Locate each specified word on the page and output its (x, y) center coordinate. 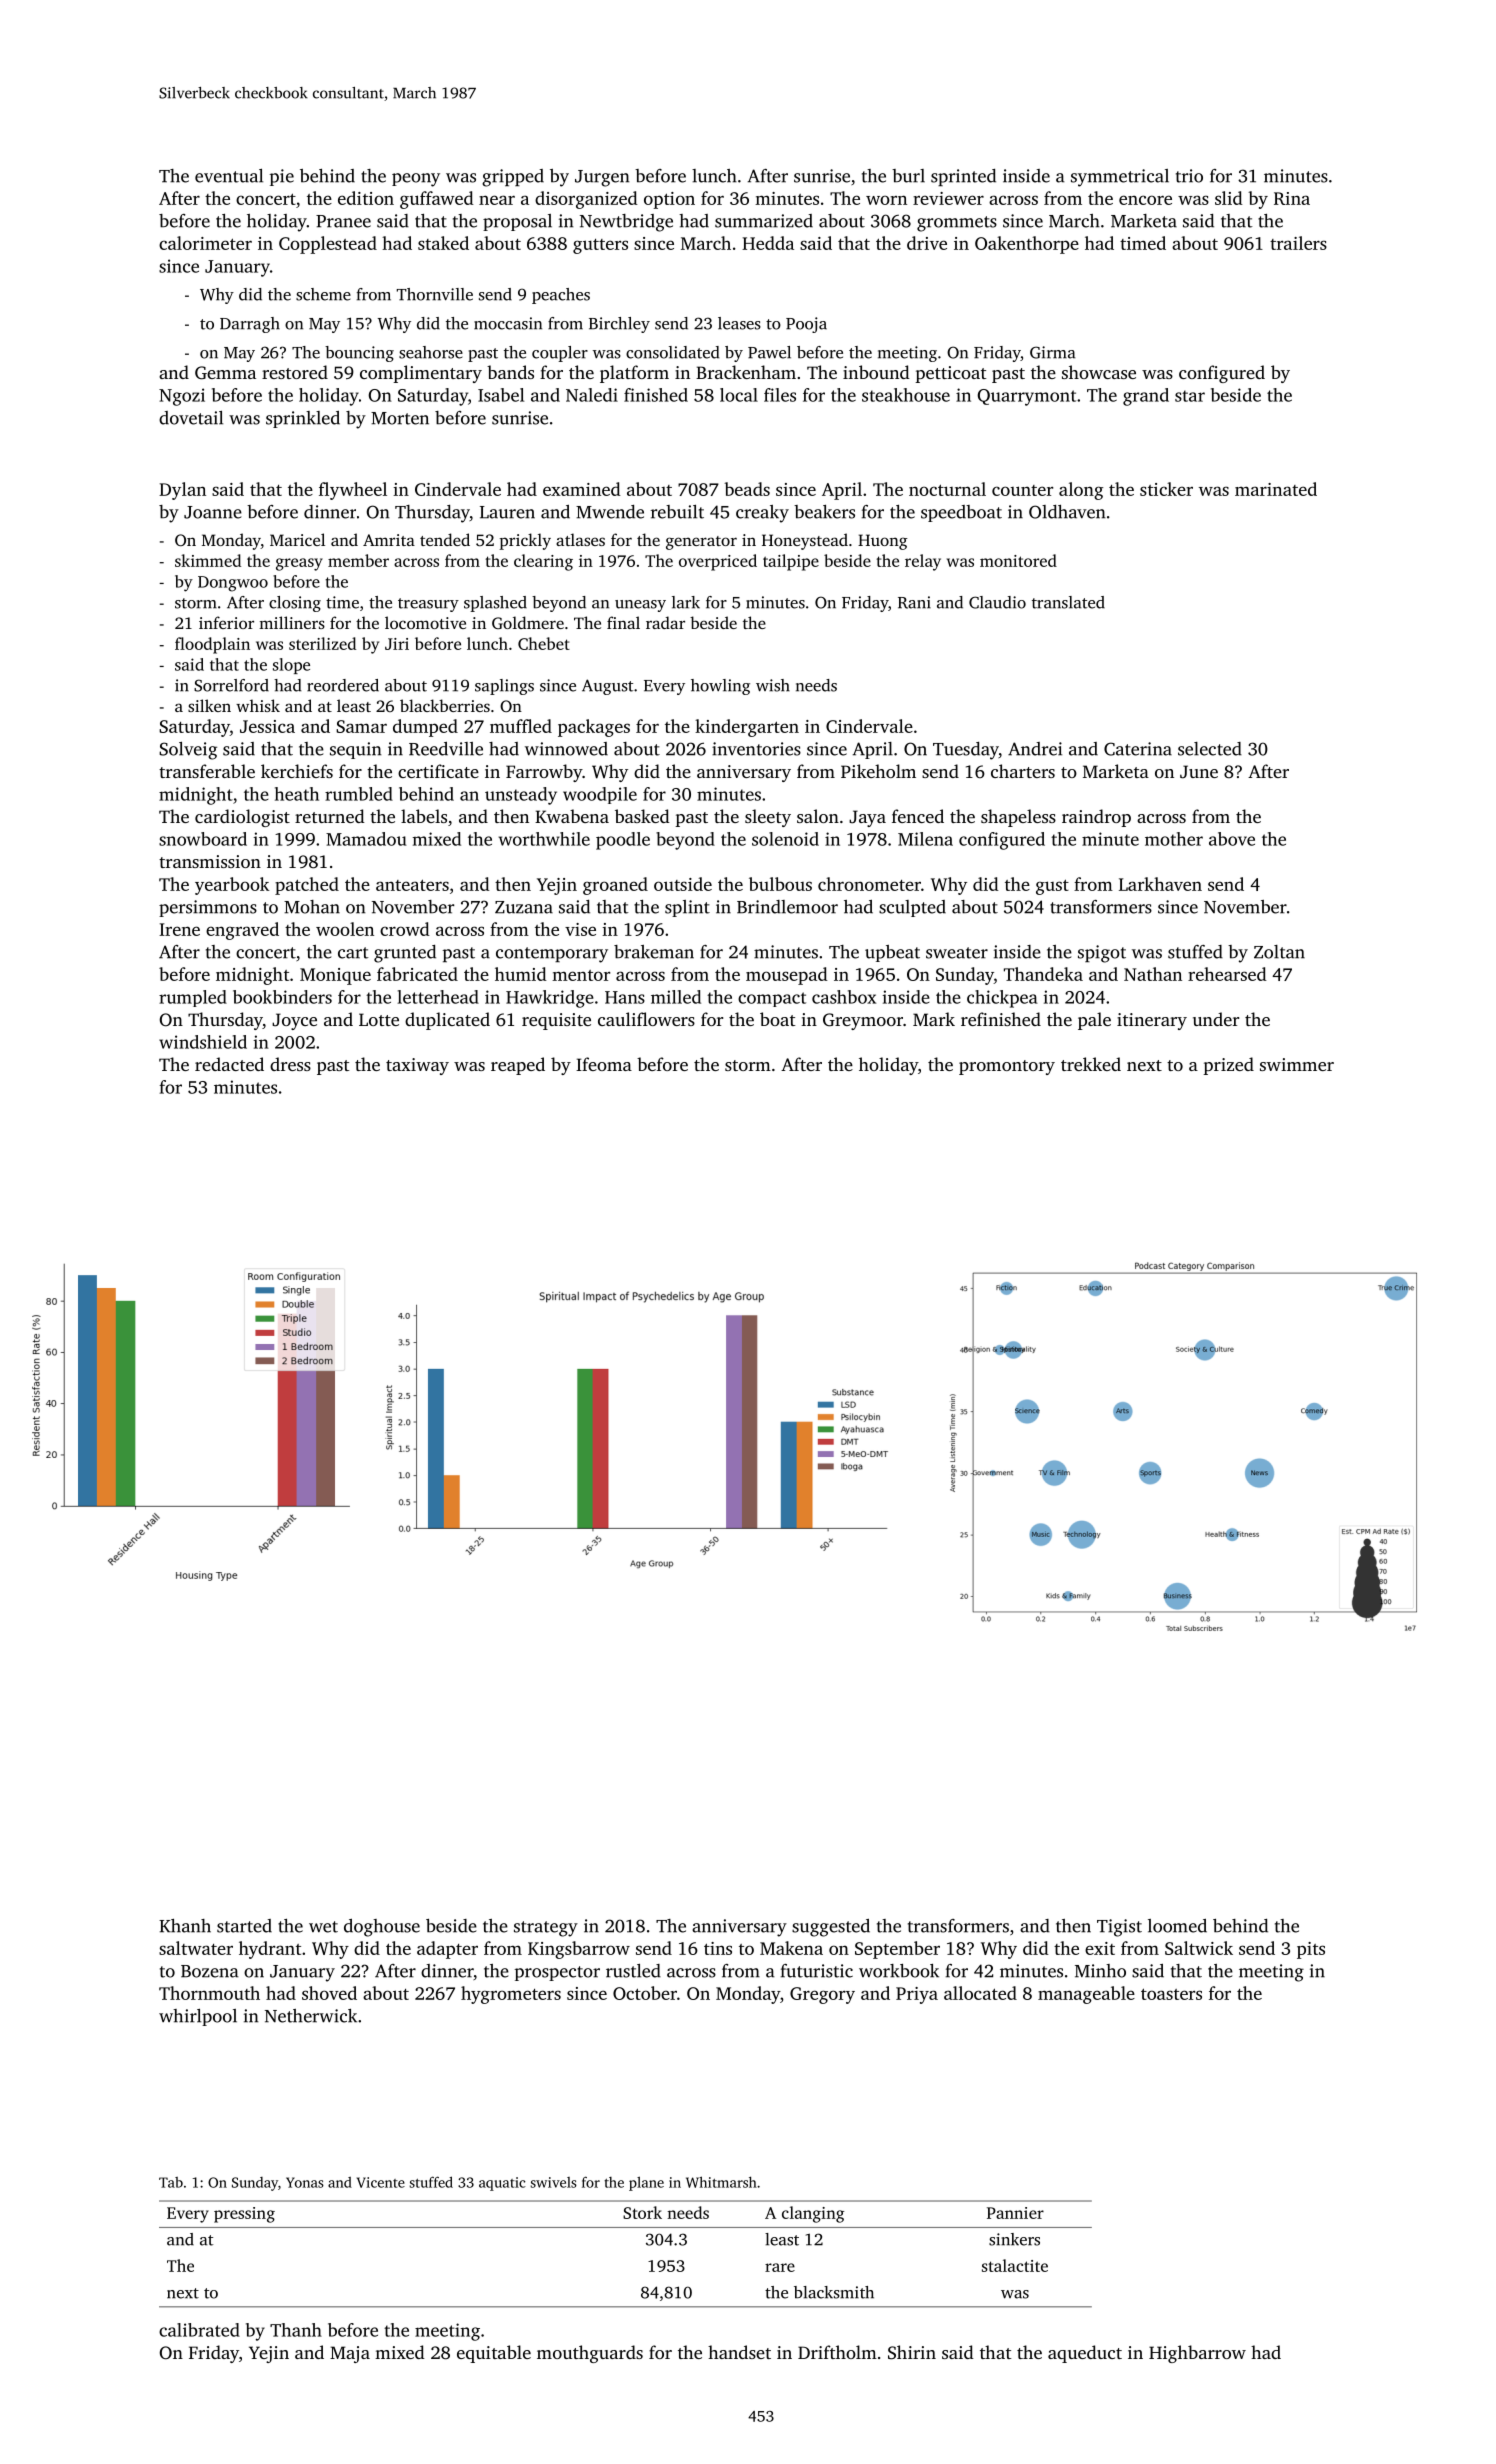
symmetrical (1120, 178)
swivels (553, 2182)
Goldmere (528, 622)
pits (1311, 1950)
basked (642, 816)
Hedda (768, 243)
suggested (831, 1928)
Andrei (1035, 749)
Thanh (296, 2330)
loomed (1177, 1926)
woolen (345, 929)
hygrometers (511, 1995)
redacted (229, 1064)
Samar (361, 726)
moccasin (508, 323)
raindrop (1096, 818)
